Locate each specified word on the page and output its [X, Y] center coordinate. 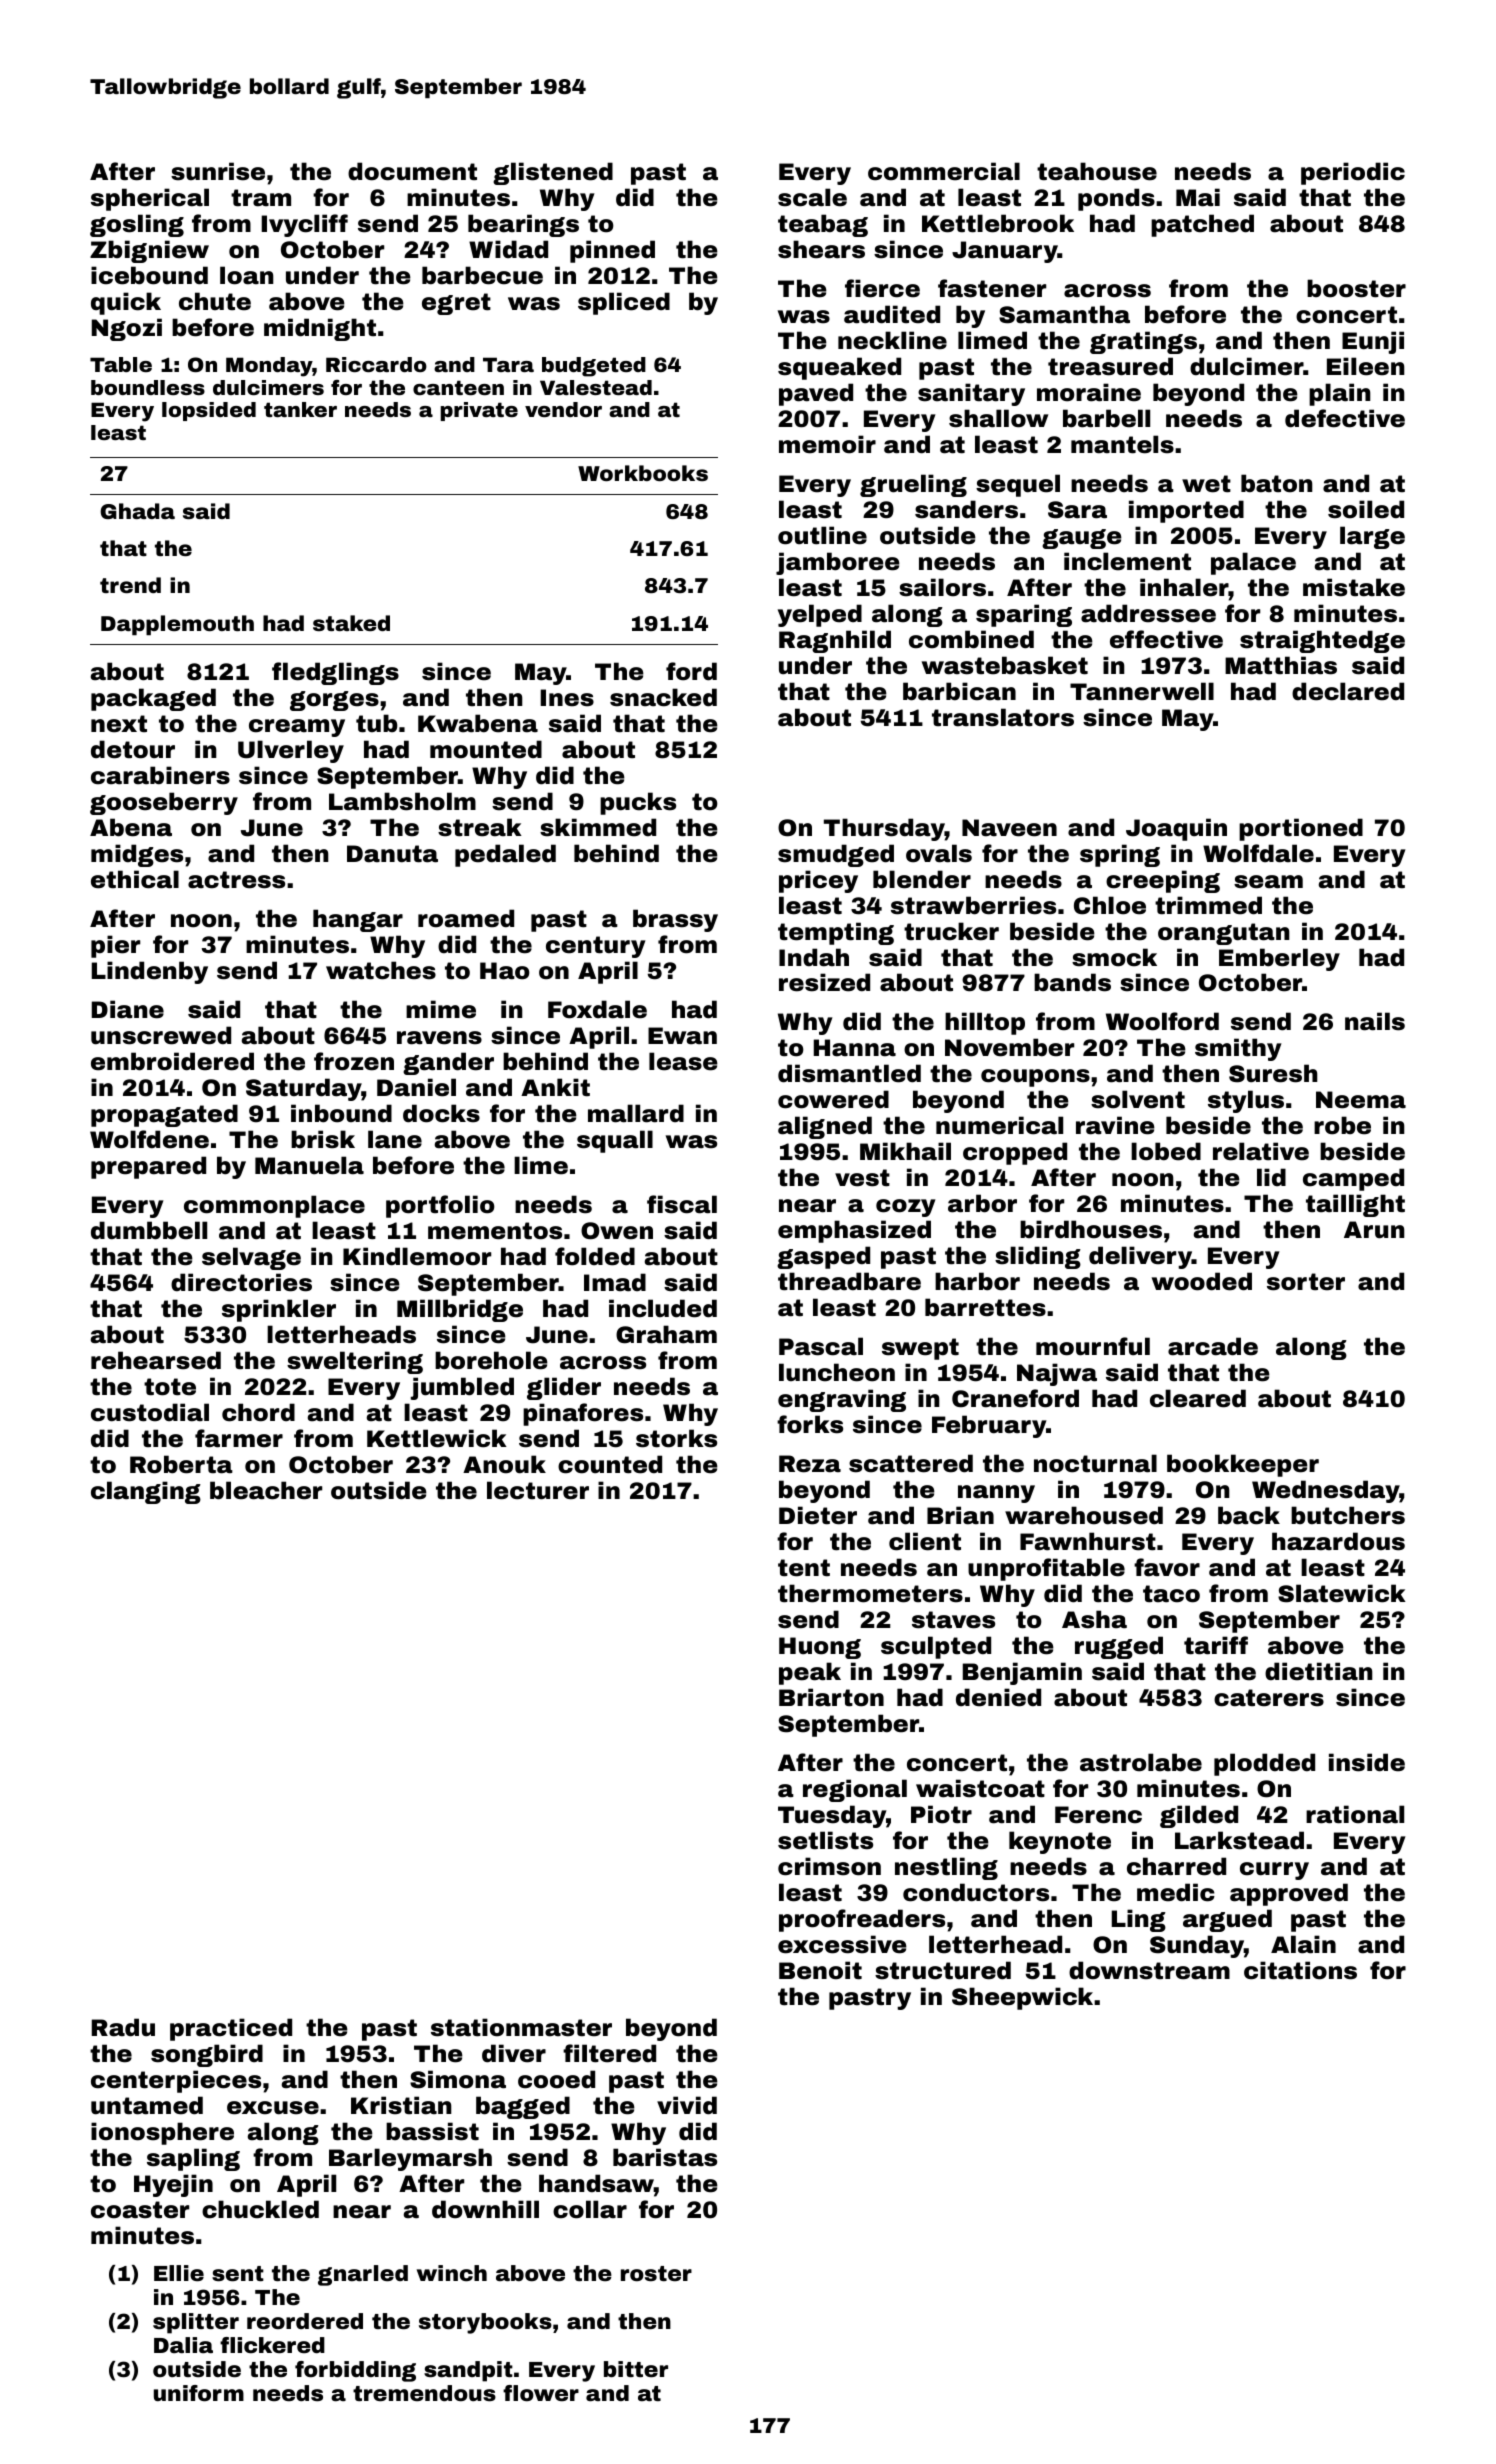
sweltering [355, 1362]
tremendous [424, 2393]
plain [1340, 394]
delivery [1140, 1257]
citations [1300, 1970]
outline [822, 535]
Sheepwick [1022, 1998]
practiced [231, 2029]
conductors [976, 1892]
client [925, 1541]
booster [1356, 288]
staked [351, 623]
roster [656, 2273]
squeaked [839, 368]
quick [126, 303]
